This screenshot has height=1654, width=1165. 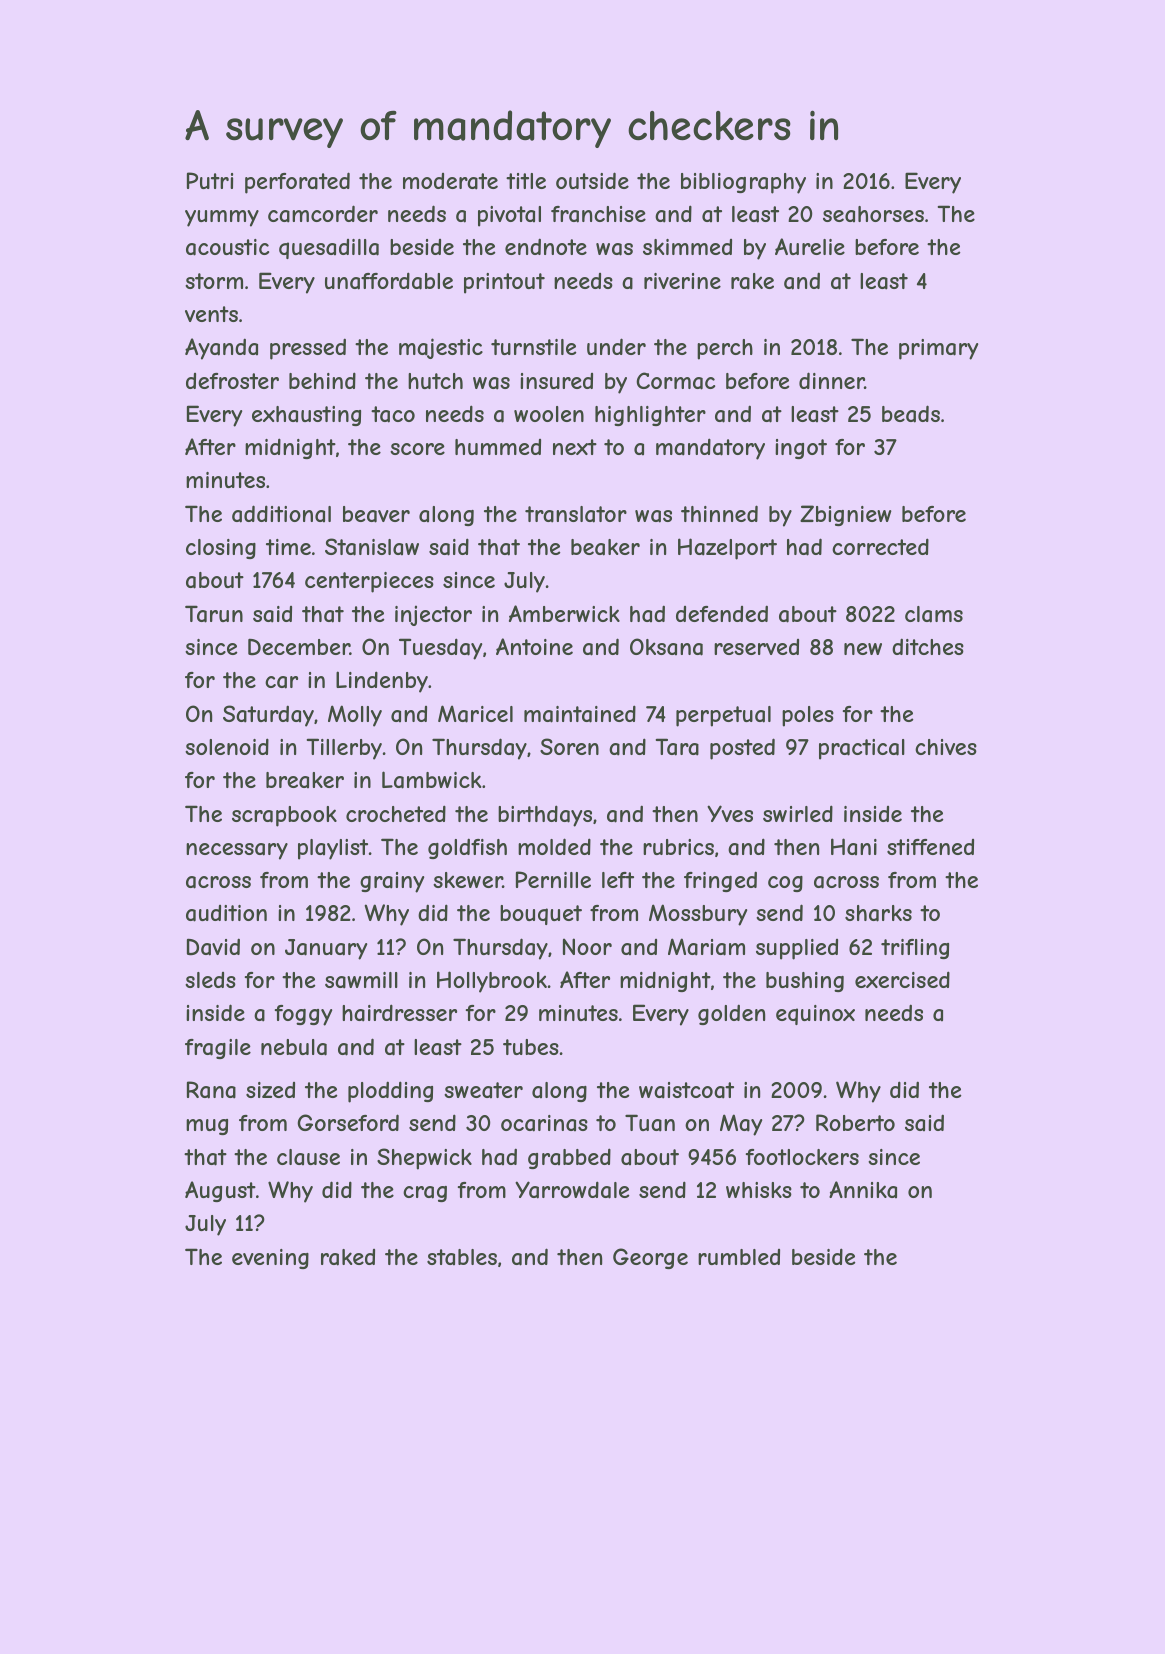 I want to click on Tarun, so click(x=214, y=614).
